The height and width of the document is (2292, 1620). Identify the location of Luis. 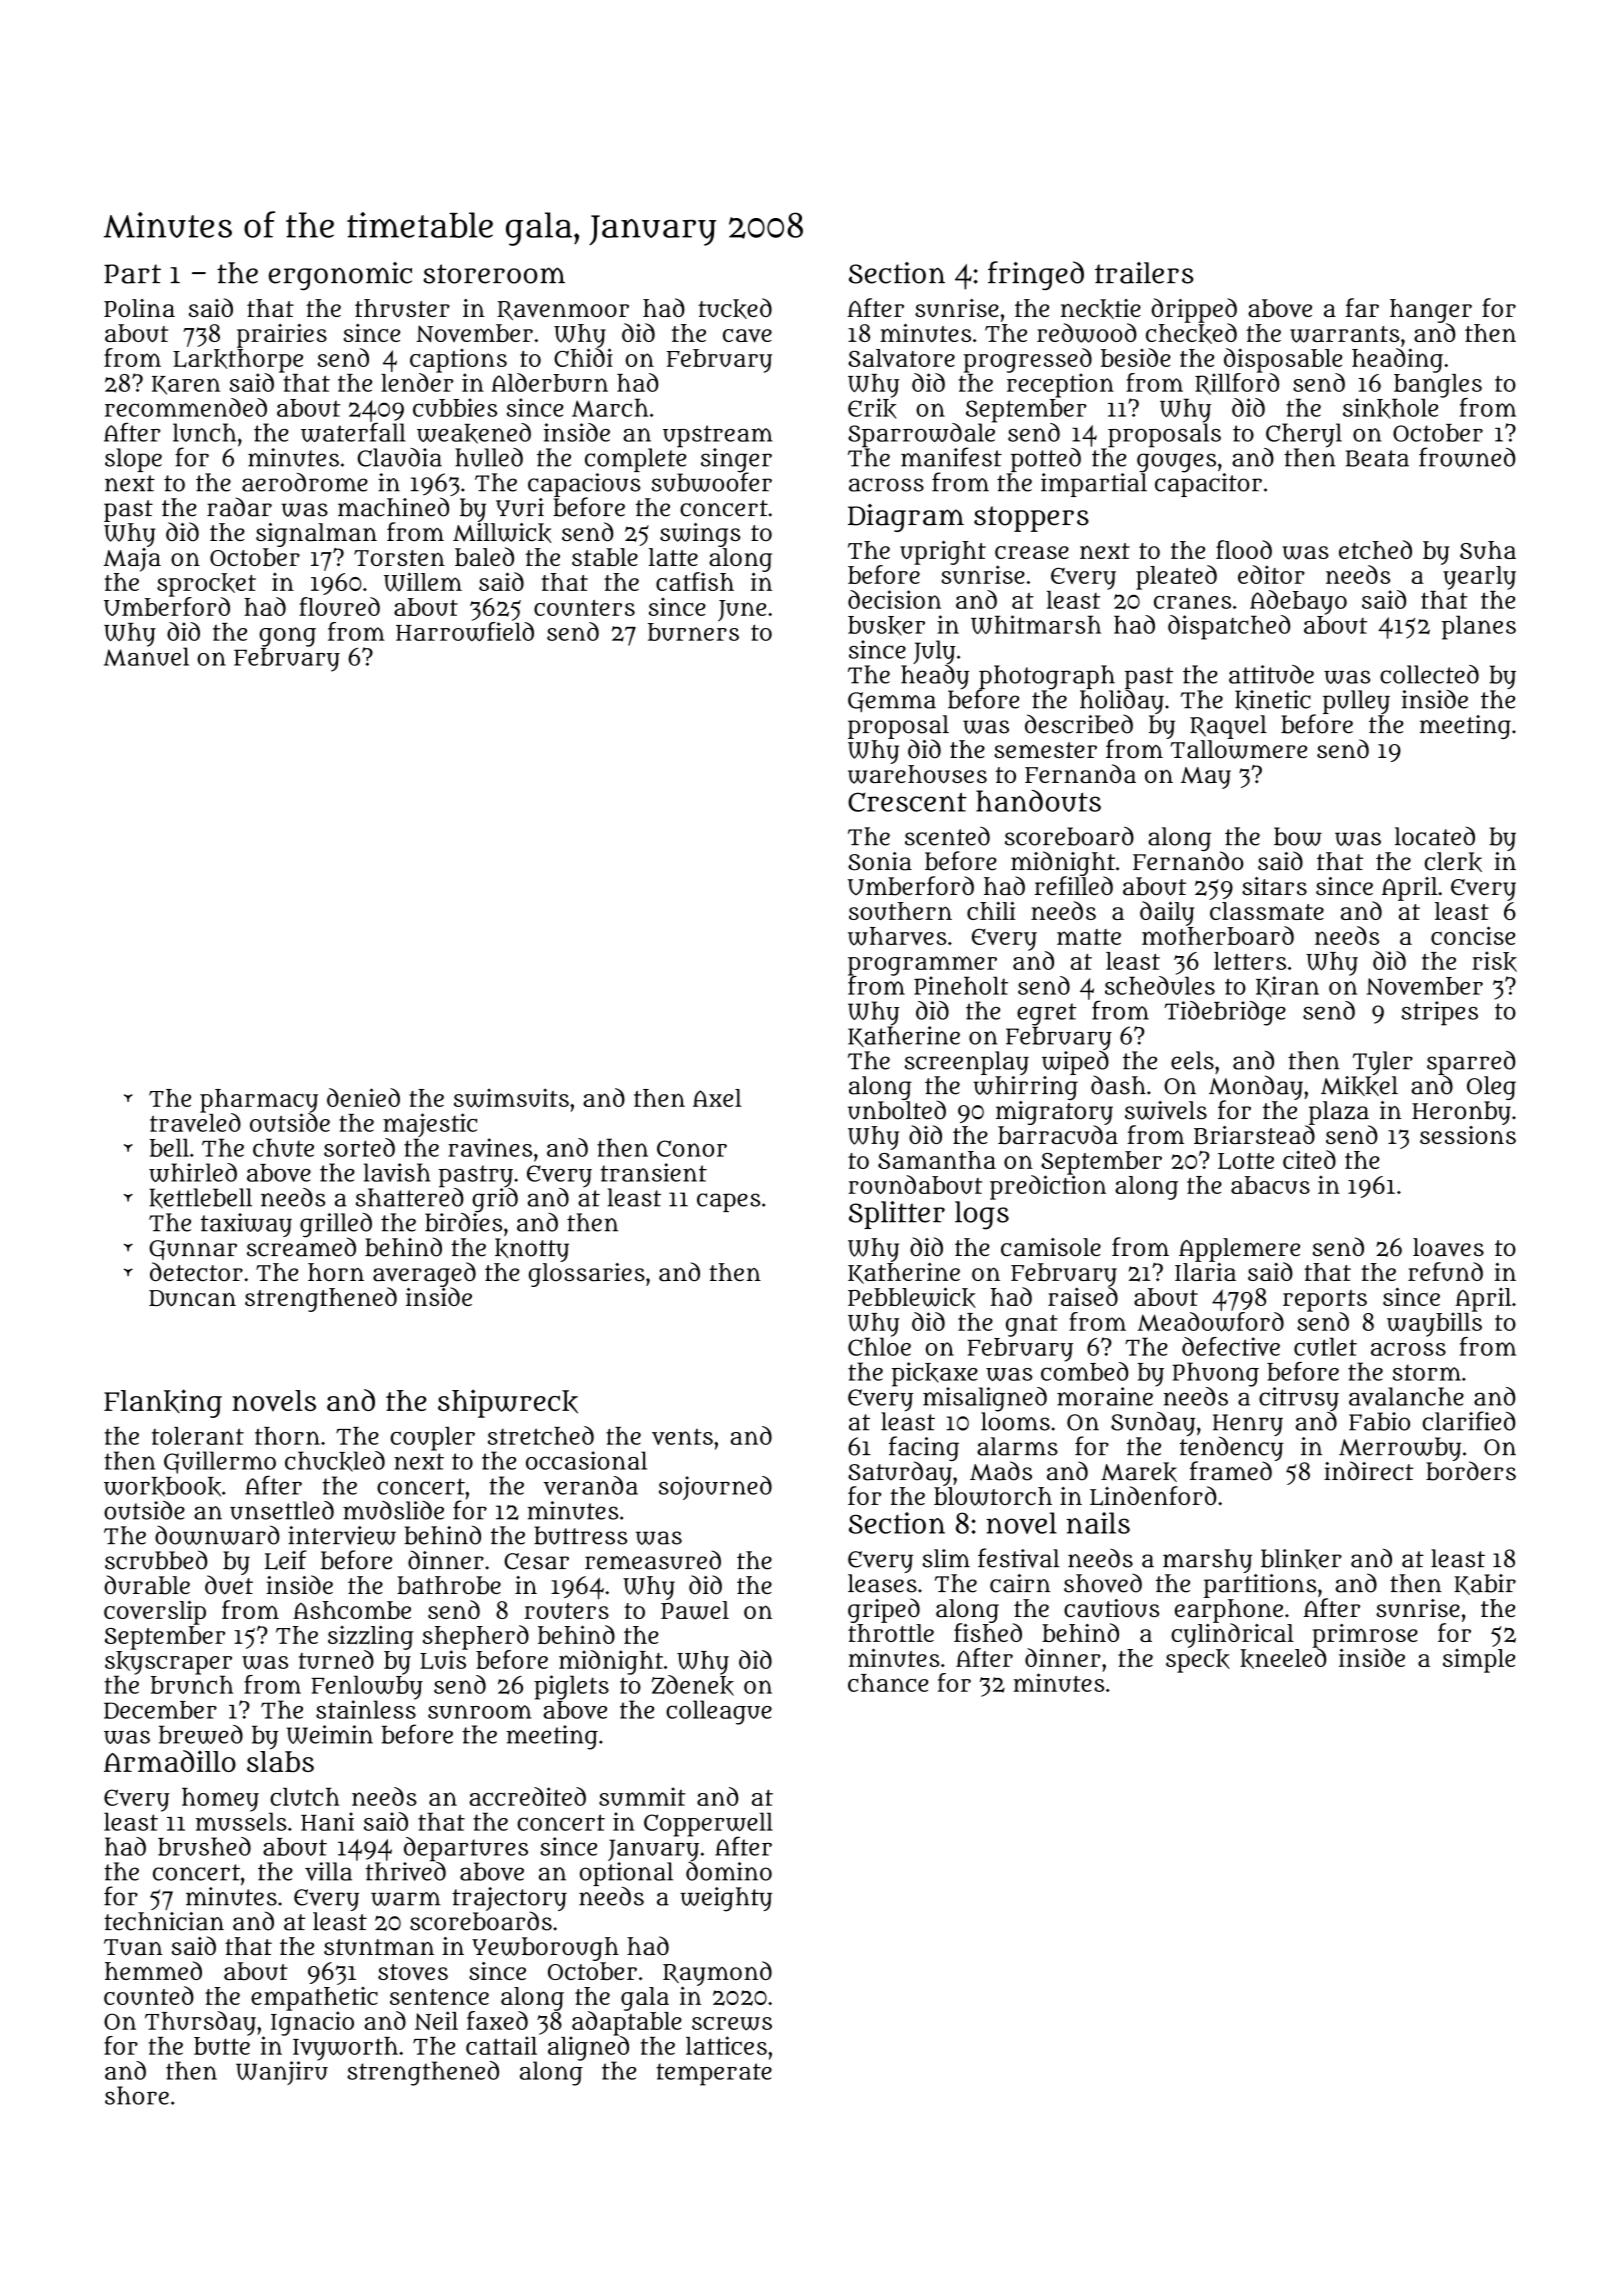
(443, 1660).
